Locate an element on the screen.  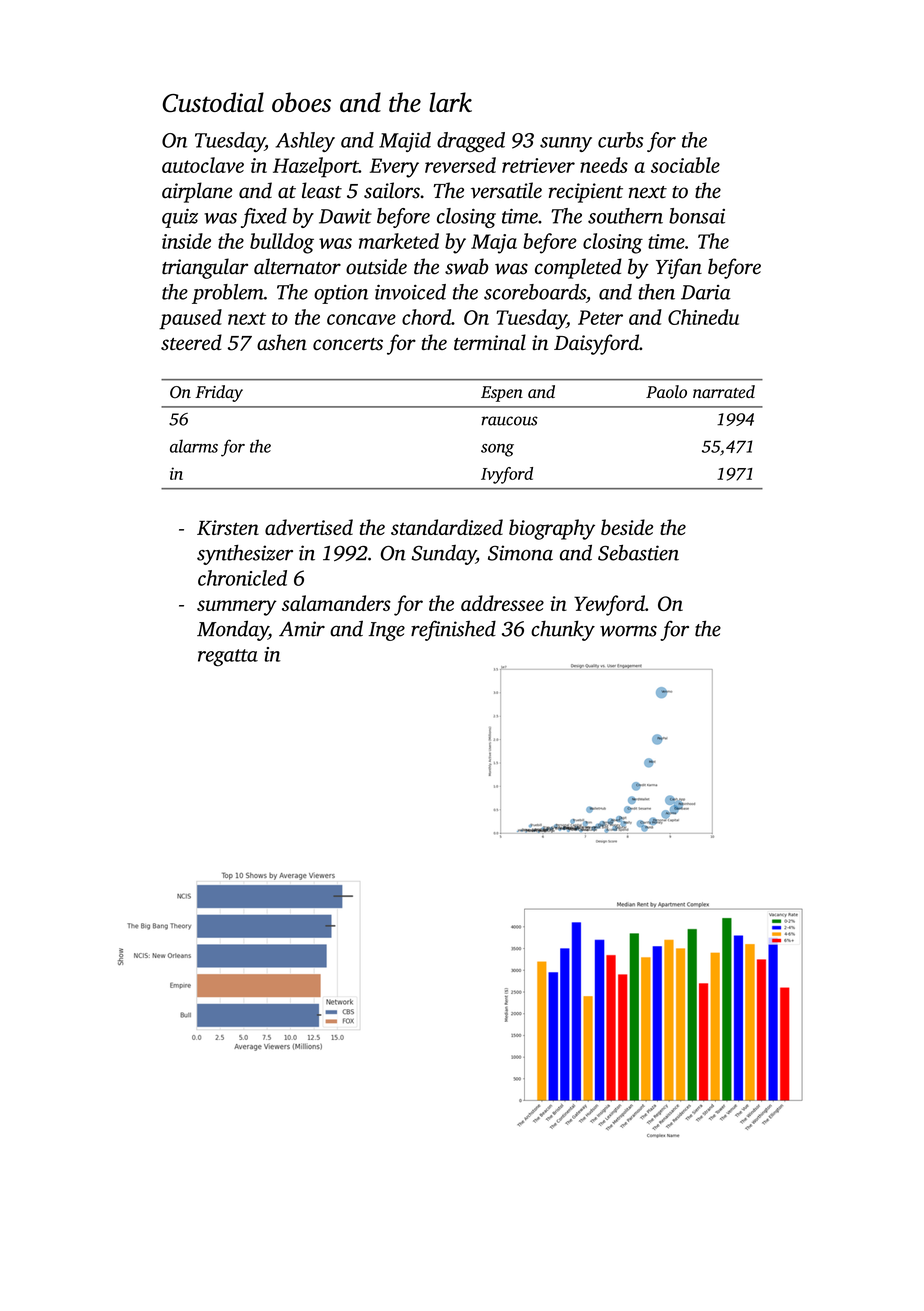
worms is located at coordinates (628, 631).
